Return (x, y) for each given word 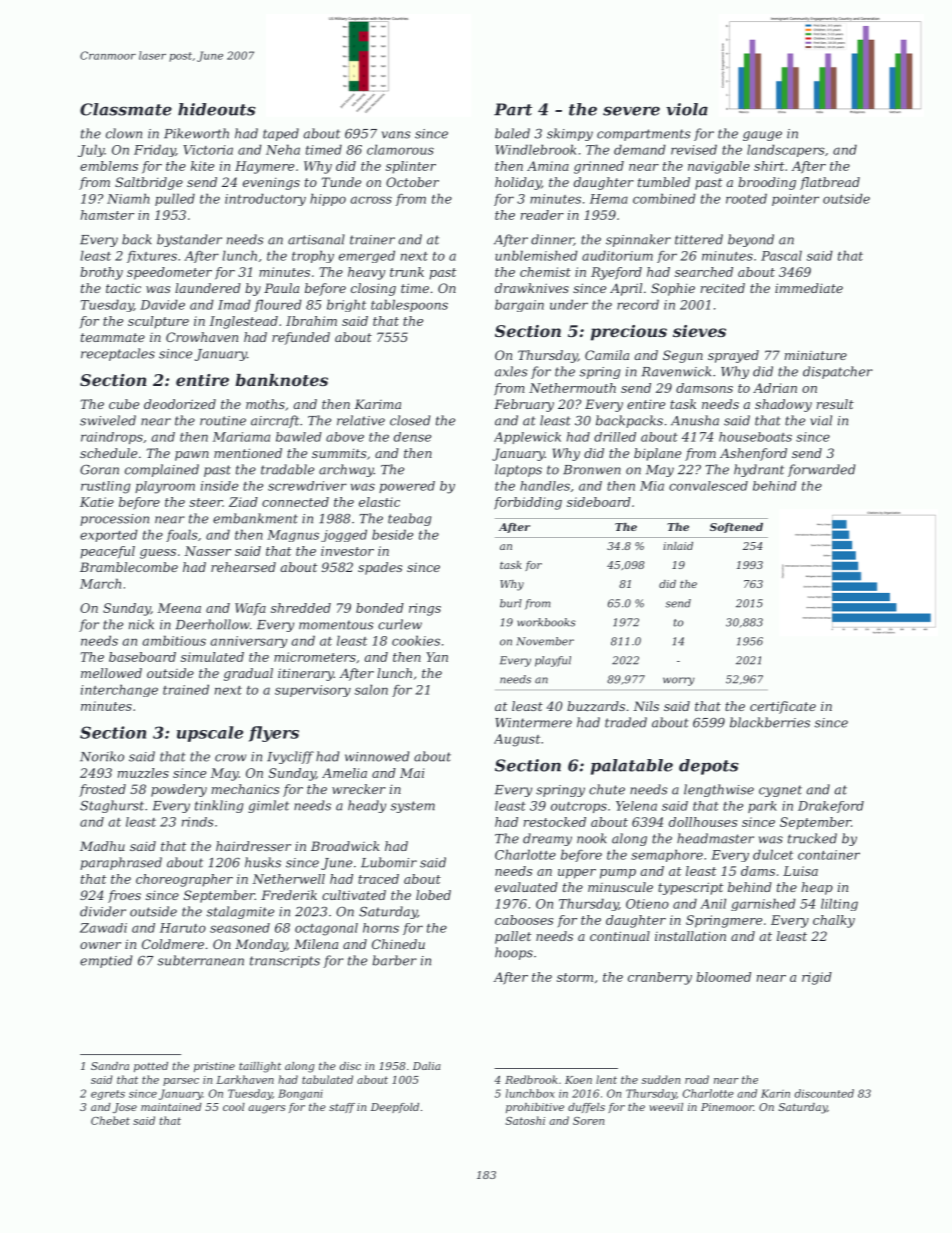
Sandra (110, 1066)
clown (124, 133)
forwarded (822, 470)
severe (631, 111)
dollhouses (703, 822)
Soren (588, 1121)
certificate (783, 707)
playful (553, 661)
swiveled (108, 420)
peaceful (107, 552)
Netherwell (288, 879)
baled (512, 133)
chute (607, 789)
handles (545, 486)
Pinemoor (727, 1107)
